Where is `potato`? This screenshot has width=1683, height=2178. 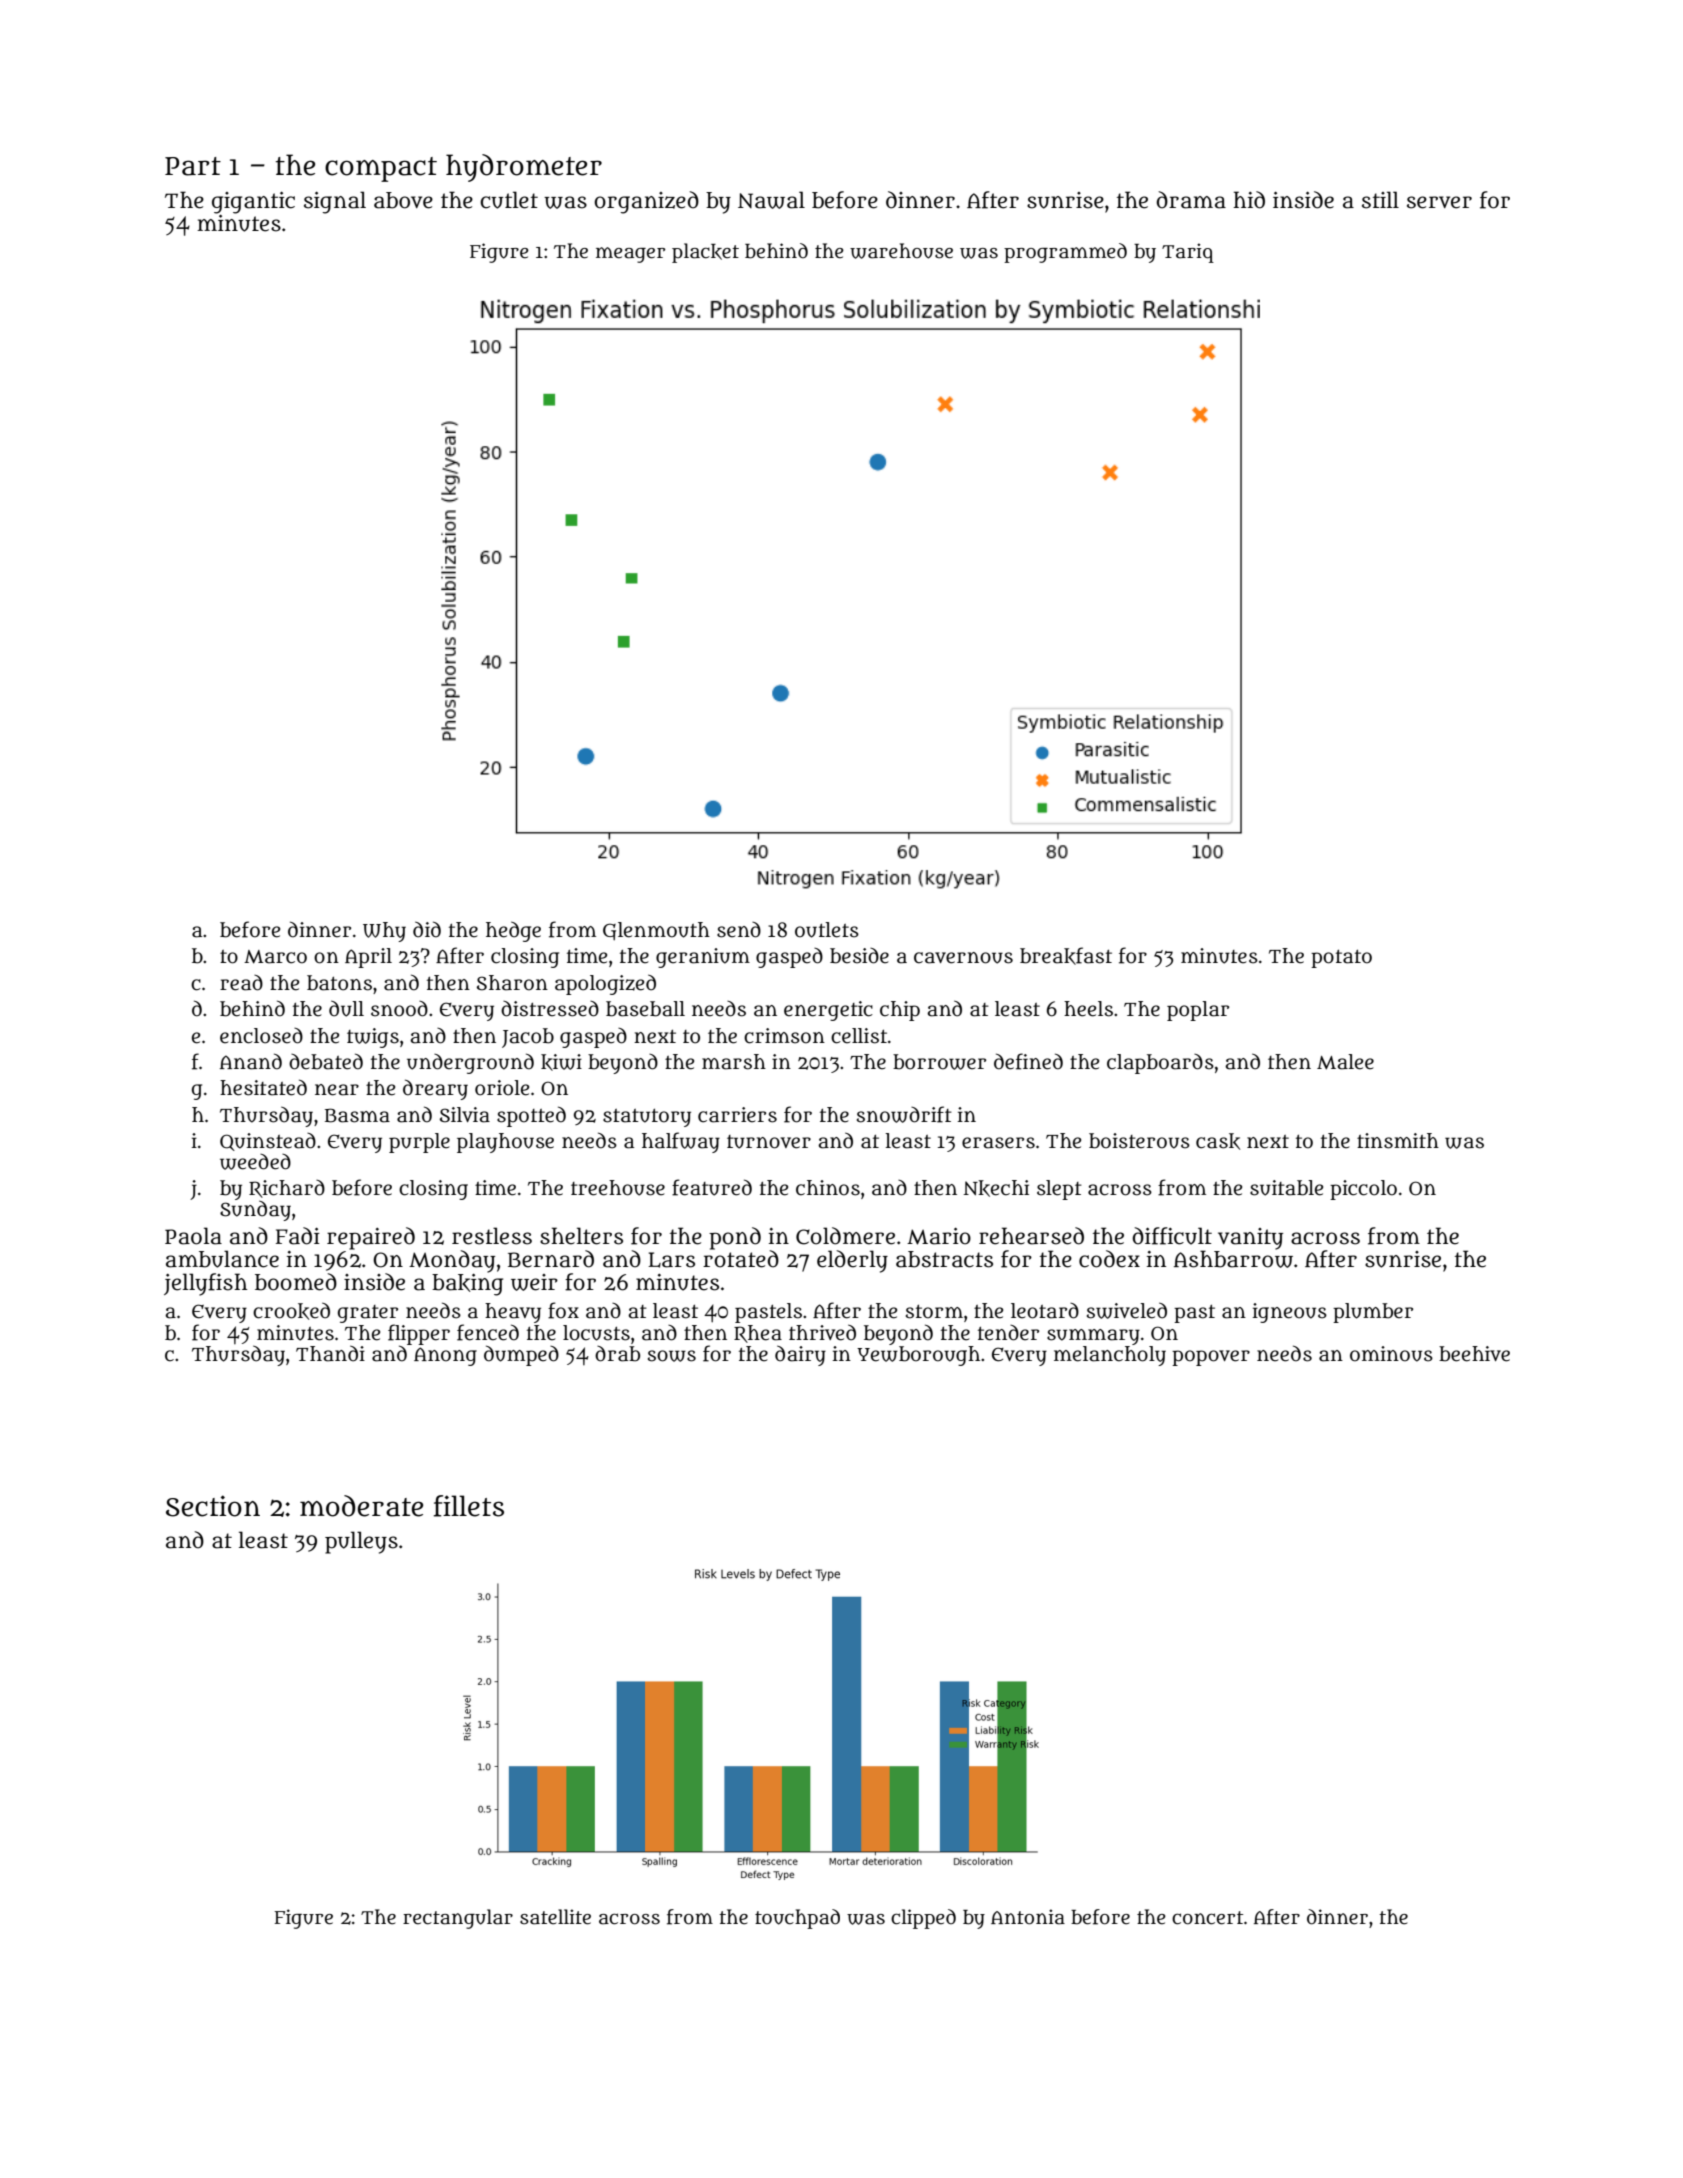
potato is located at coordinates (1341, 959).
